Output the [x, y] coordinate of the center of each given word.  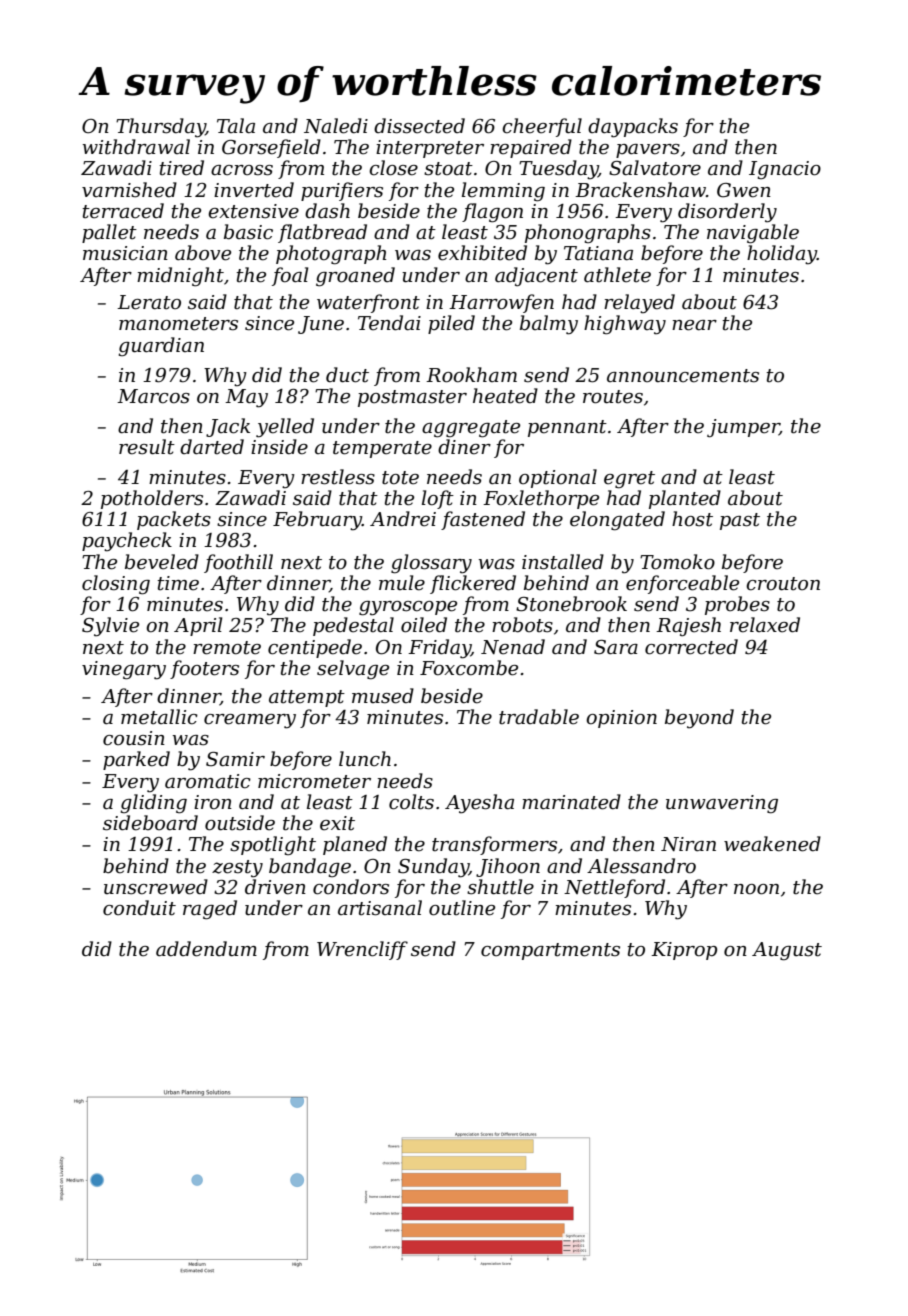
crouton [783, 584]
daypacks [633, 128]
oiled [424, 625]
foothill [238, 563]
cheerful [542, 127]
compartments [550, 951]
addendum [206, 949]
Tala [236, 126]
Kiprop [684, 951]
